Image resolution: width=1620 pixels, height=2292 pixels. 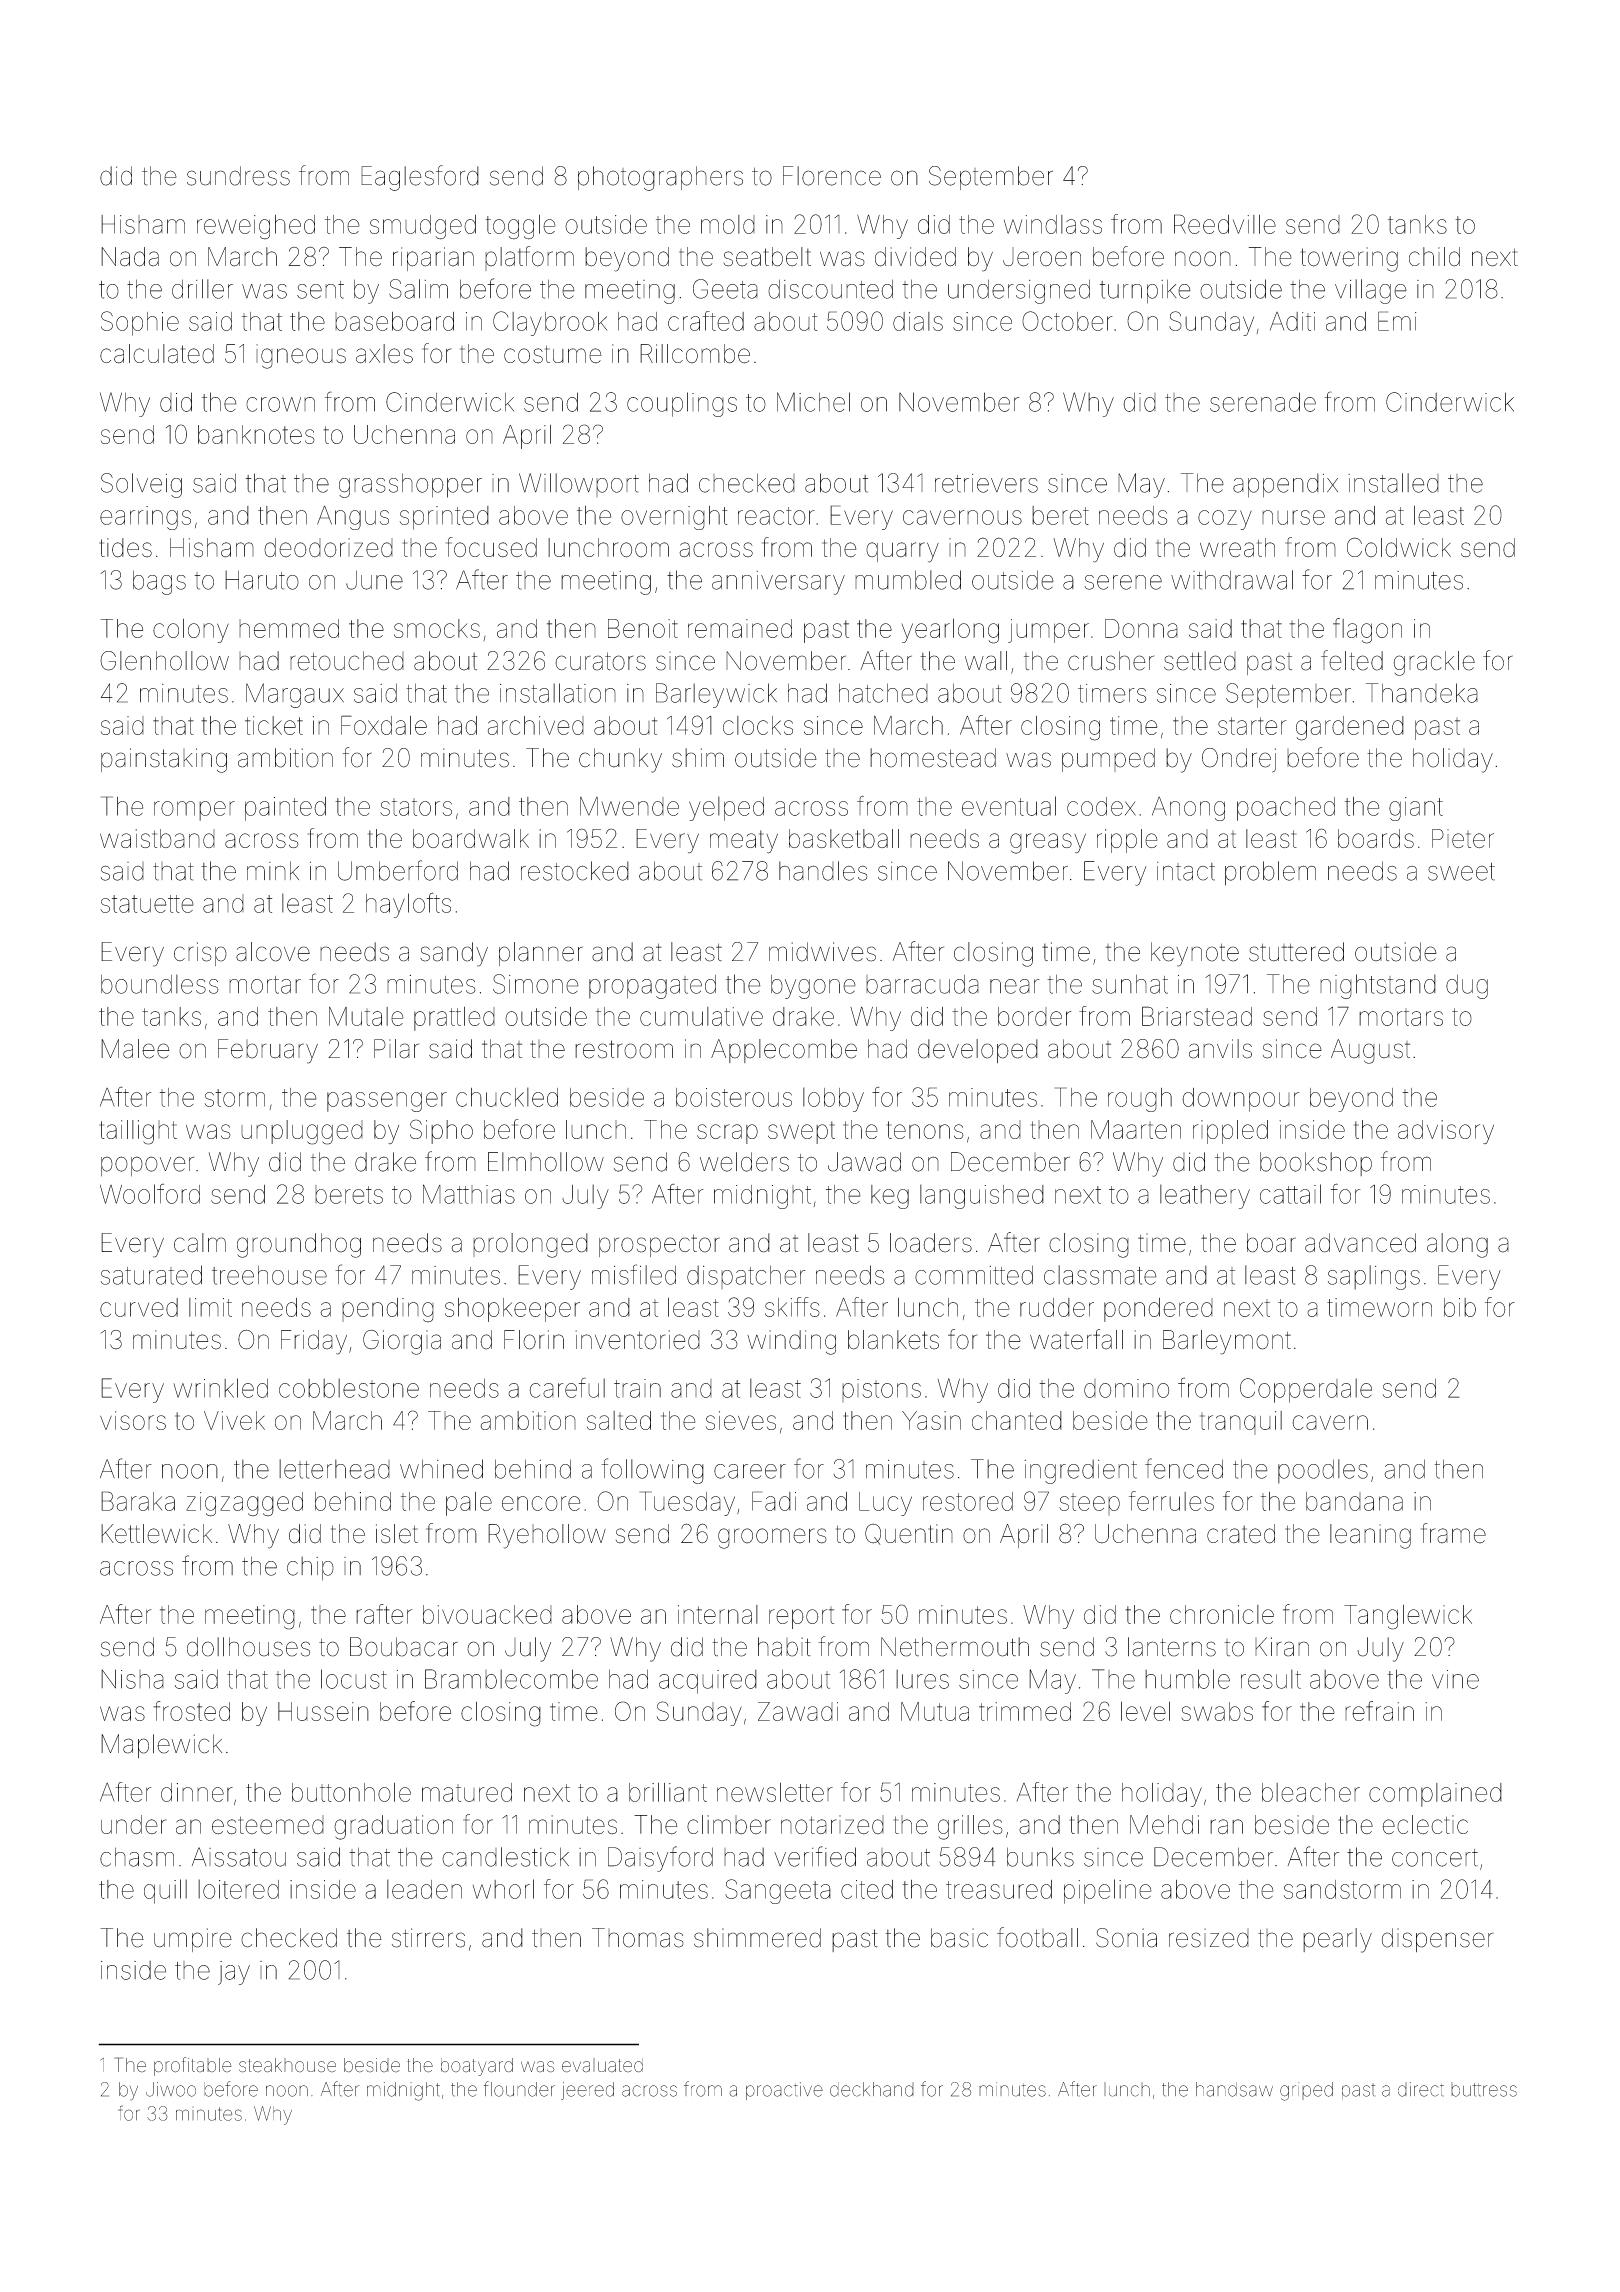 What do you see at coordinates (1225, 520) in the screenshot?
I see `cozy` at bounding box center [1225, 520].
